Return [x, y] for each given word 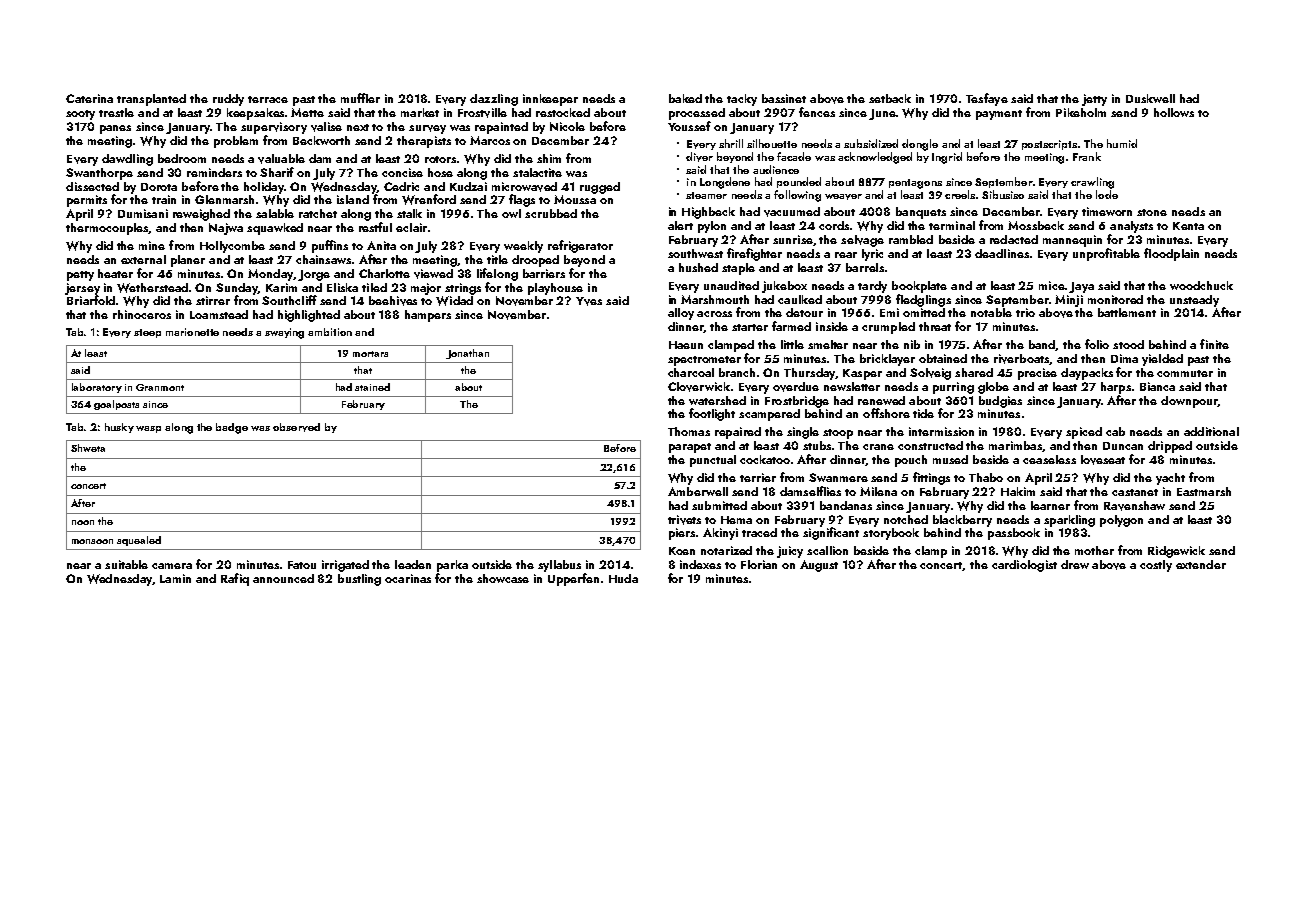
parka [452, 566]
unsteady [1194, 301]
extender [1201, 564]
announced [283, 578]
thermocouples [107, 229]
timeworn [1107, 211]
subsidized [871, 143]
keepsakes [255, 114]
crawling [1092, 183]
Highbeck [708, 213]
